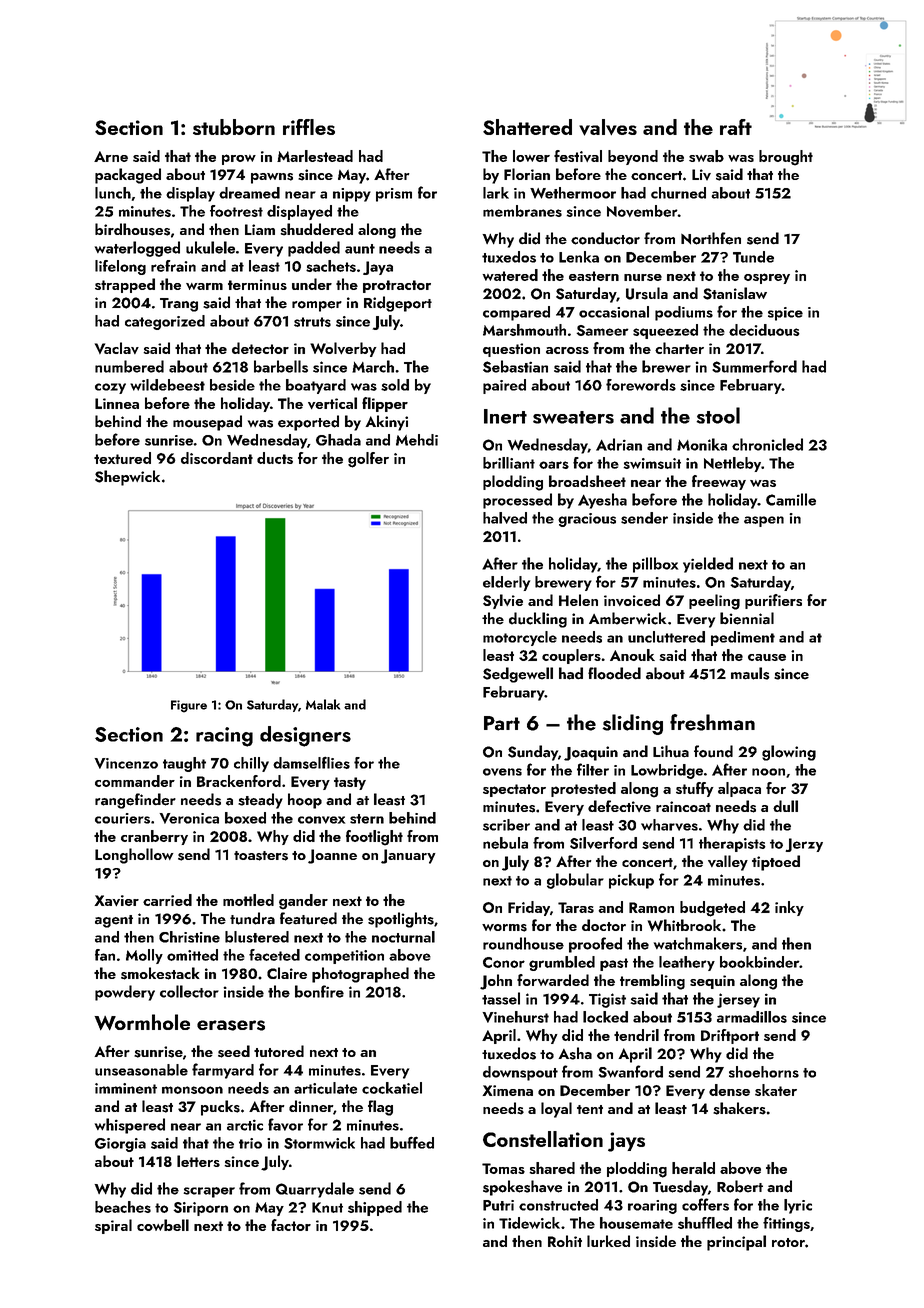  What do you see at coordinates (527, 127) in the screenshot?
I see `Shattered` at bounding box center [527, 127].
